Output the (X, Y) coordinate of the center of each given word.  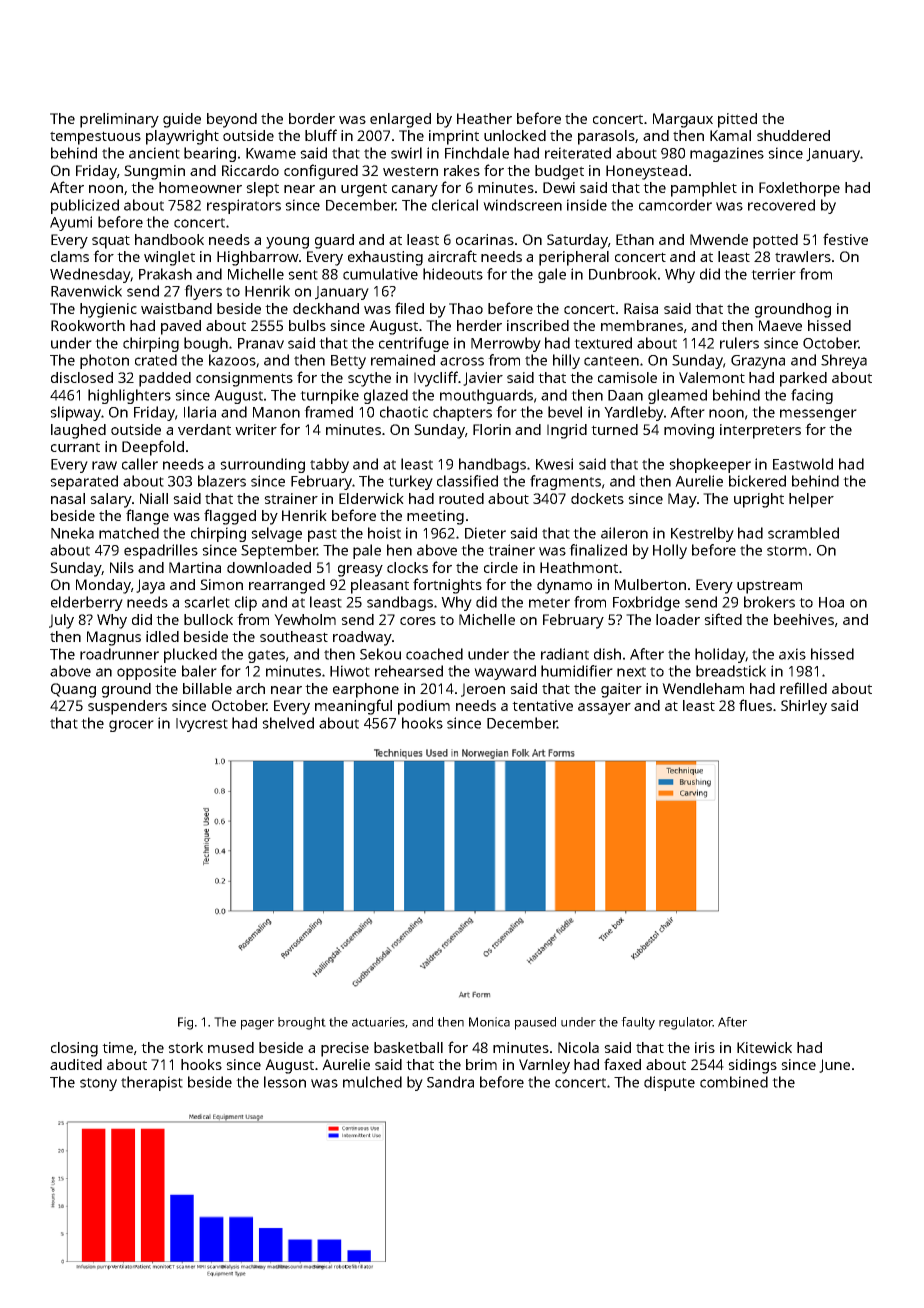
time (117, 1047)
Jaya (150, 586)
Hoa (831, 602)
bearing (210, 154)
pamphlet (704, 189)
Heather (484, 118)
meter (549, 603)
